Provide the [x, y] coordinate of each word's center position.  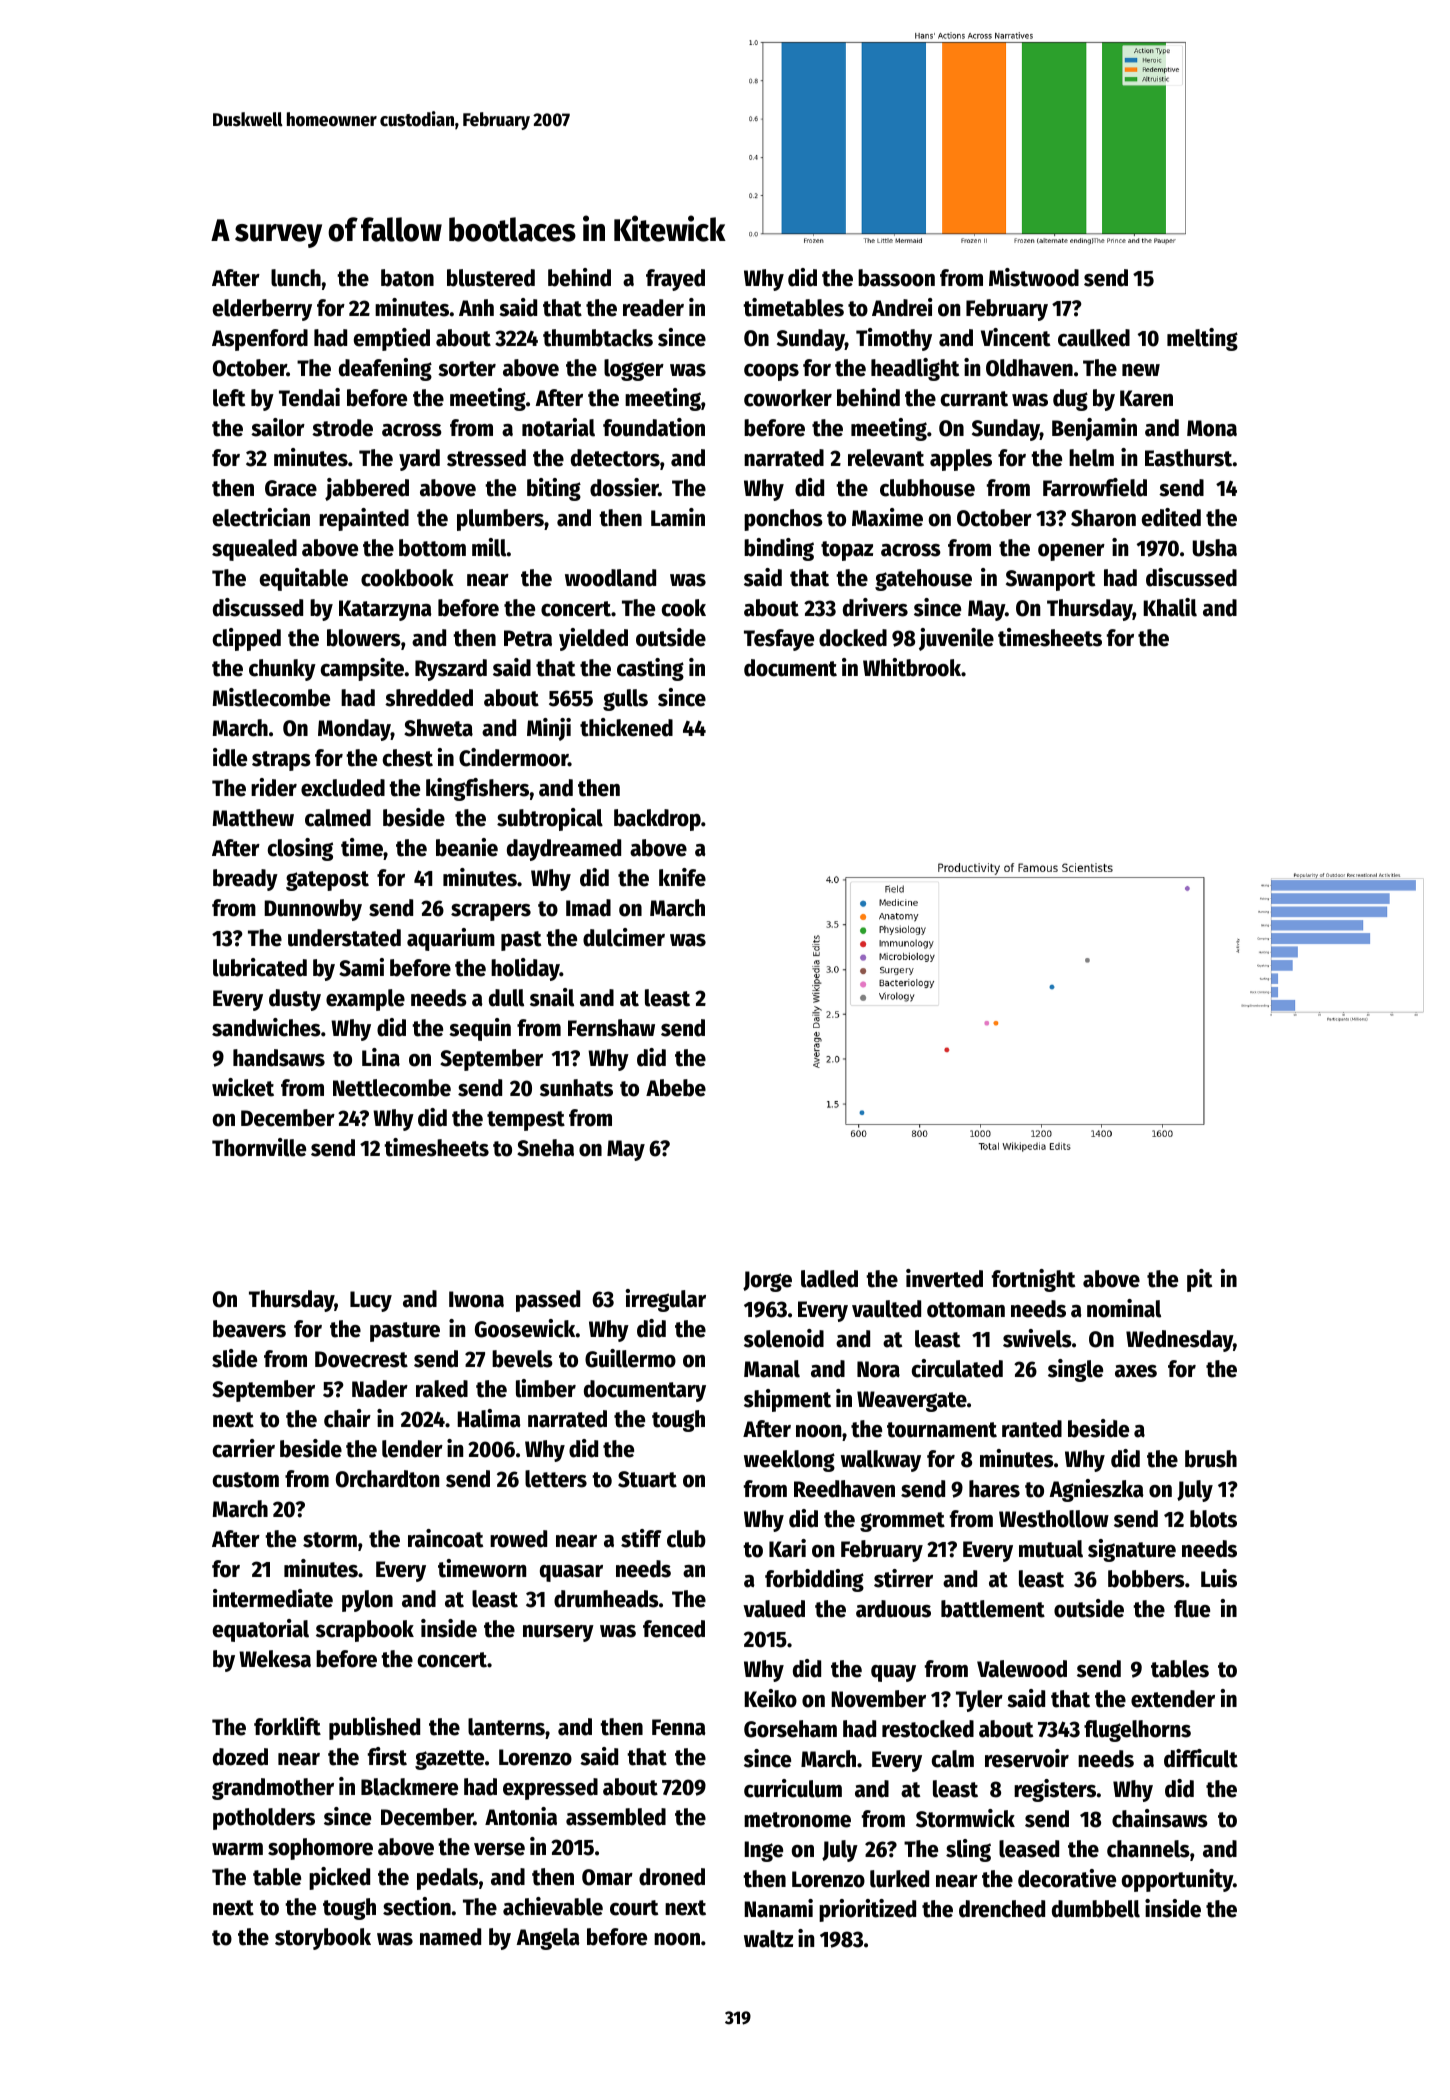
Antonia [521, 1816]
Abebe [676, 1088]
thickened [626, 727]
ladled [829, 1279]
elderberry [262, 310]
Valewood [1022, 1669]
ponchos [783, 520]
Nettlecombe [392, 1088]
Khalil [1170, 607]
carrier [244, 1448]
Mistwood [1034, 277]
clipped [247, 639]
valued [774, 1609]
